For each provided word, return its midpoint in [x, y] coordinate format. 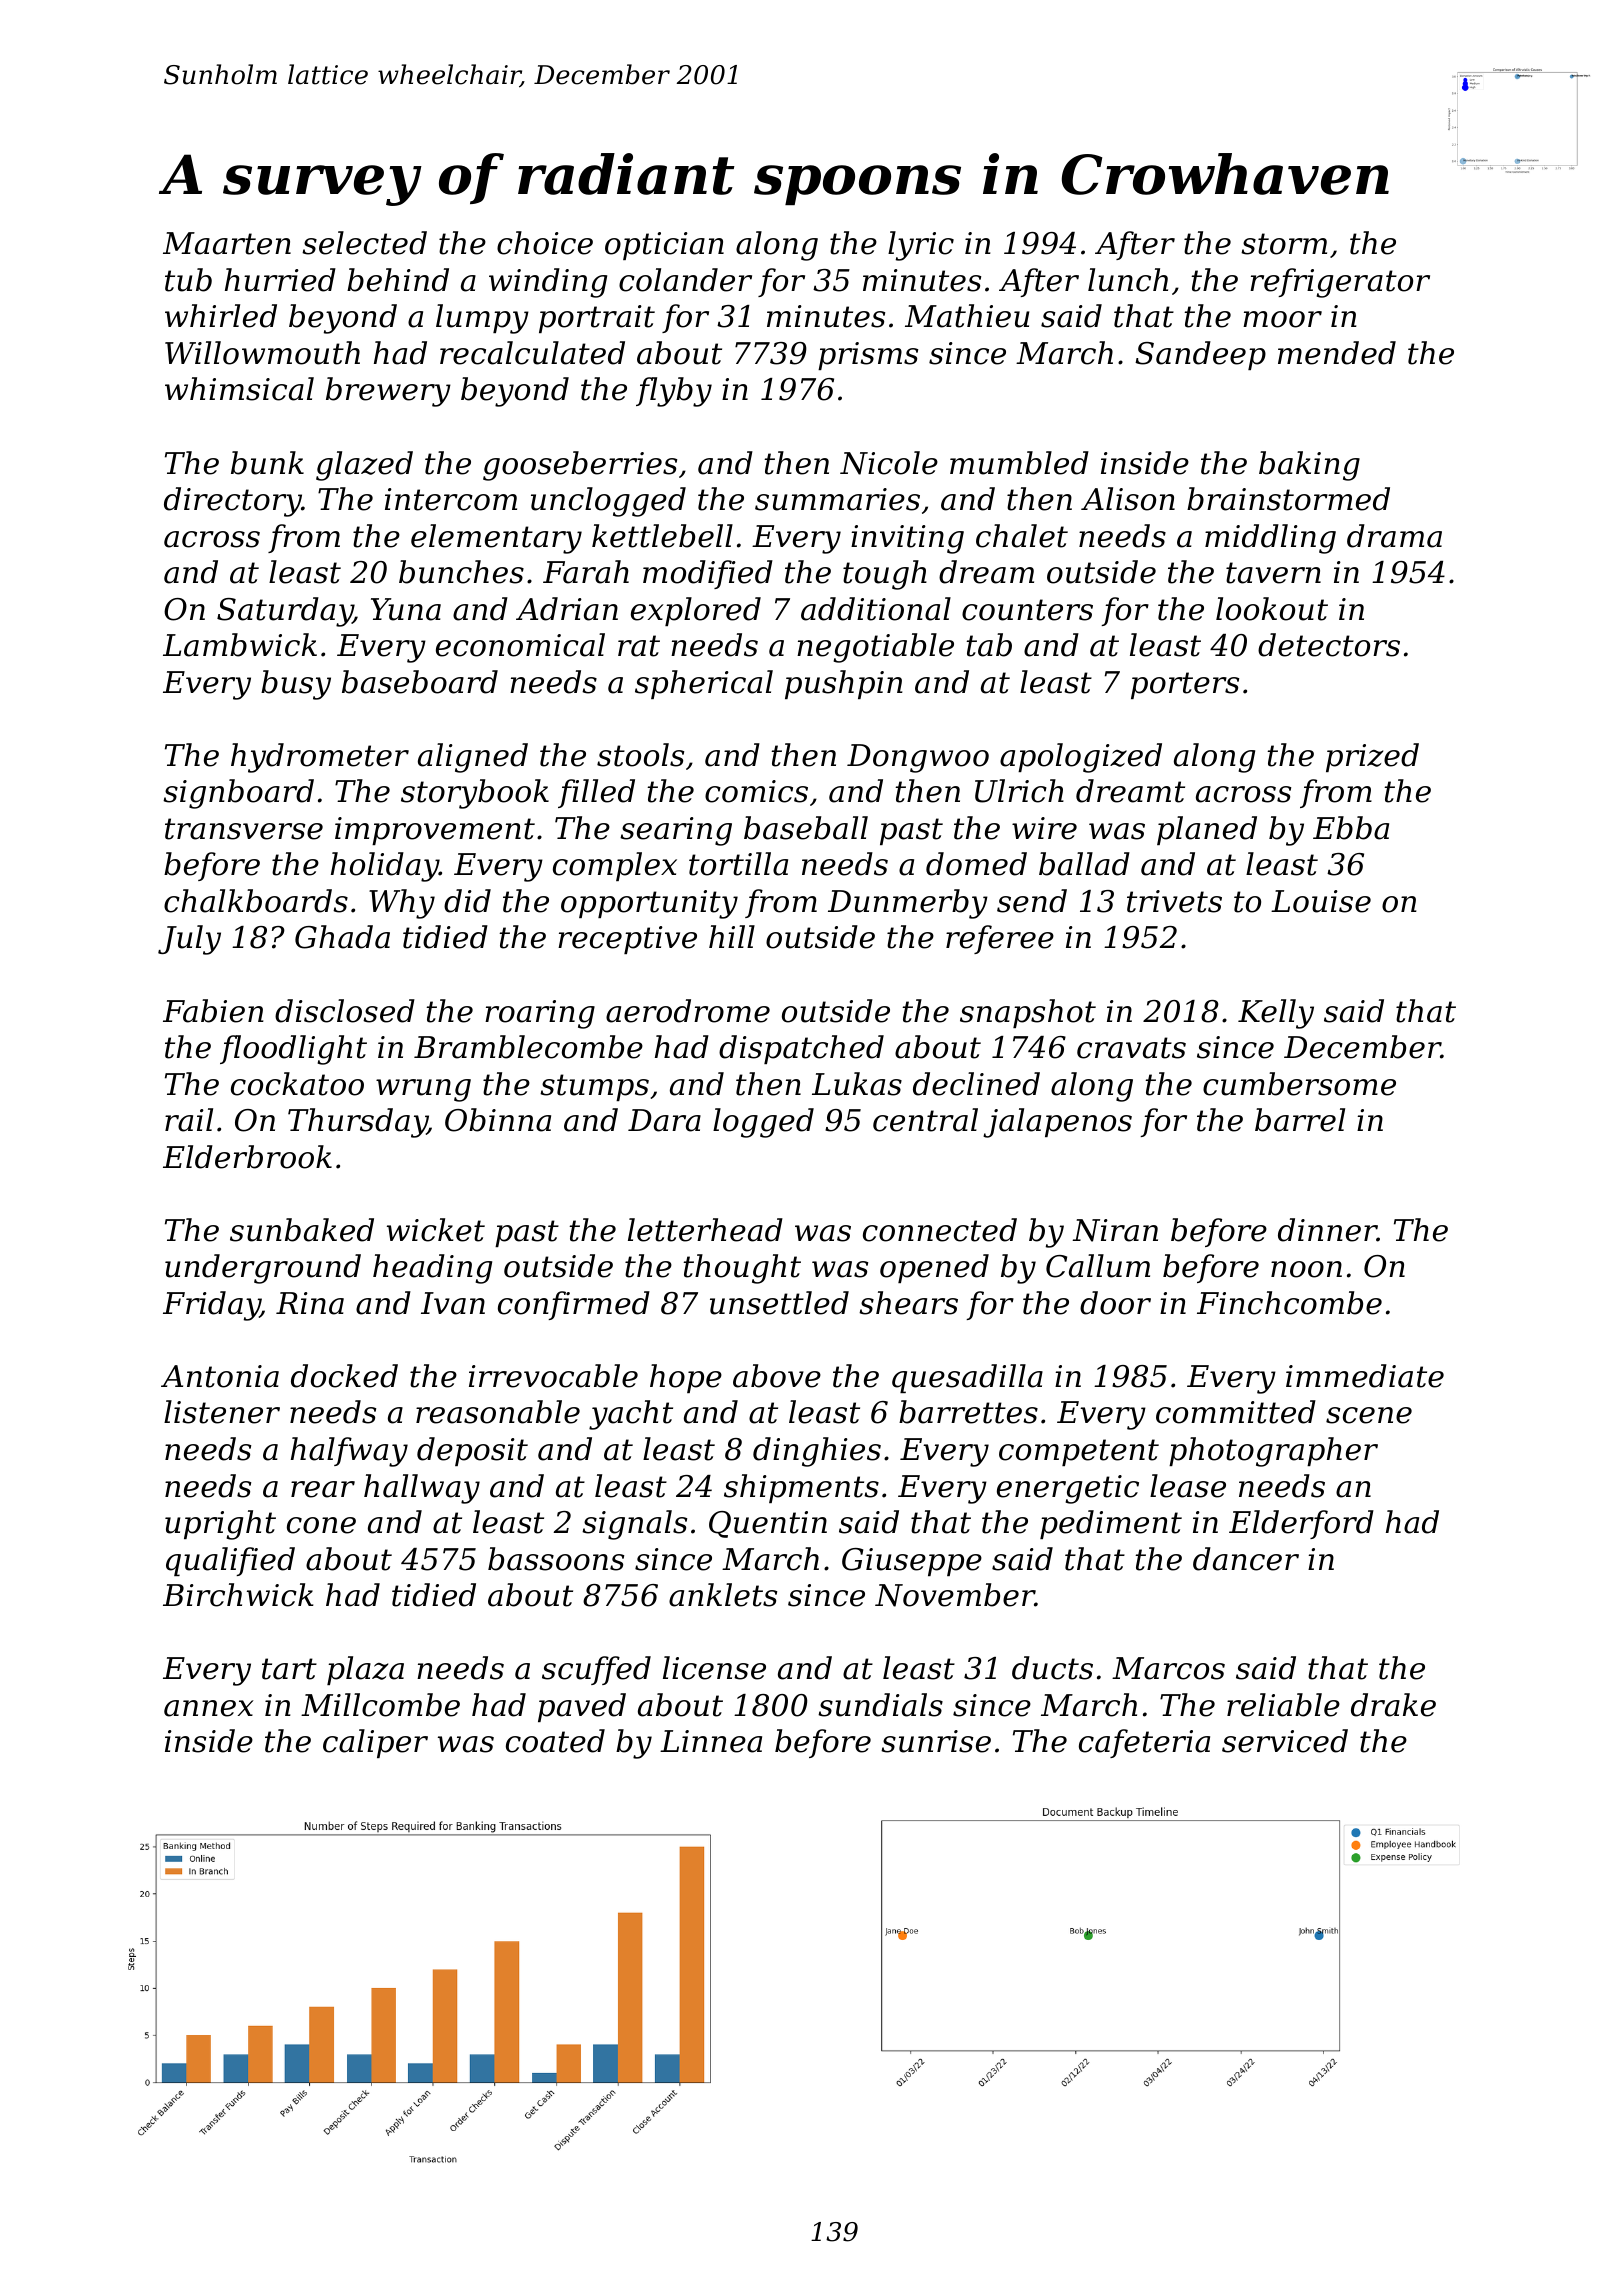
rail [189, 1120]
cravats [1131, 1048]
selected [364, 243]
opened [934, 1268]
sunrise [936, 1741]
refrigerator [1340, 283]
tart [289, 1669]
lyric [921, 246]
